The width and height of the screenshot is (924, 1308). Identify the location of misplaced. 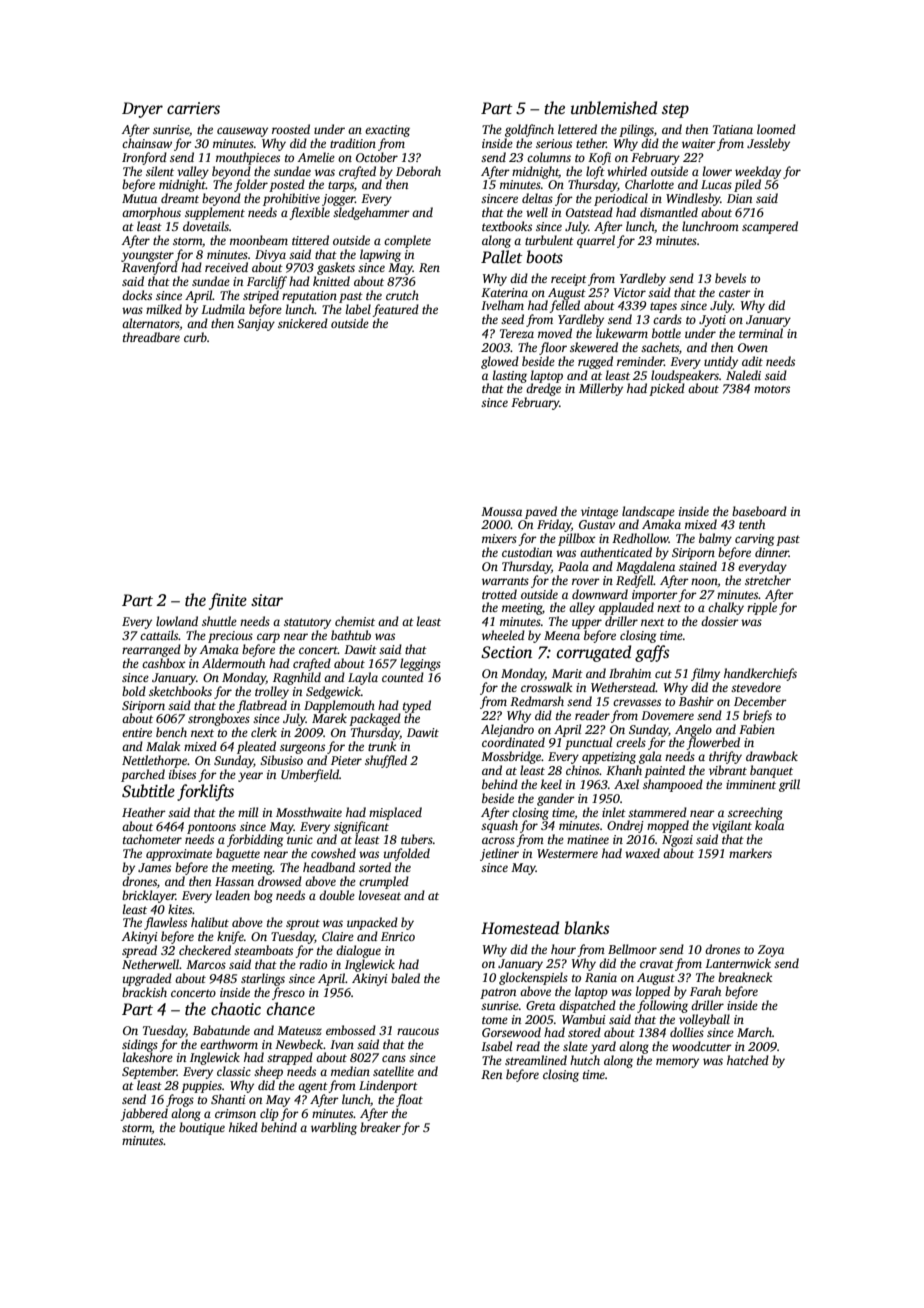
(395, 813).
